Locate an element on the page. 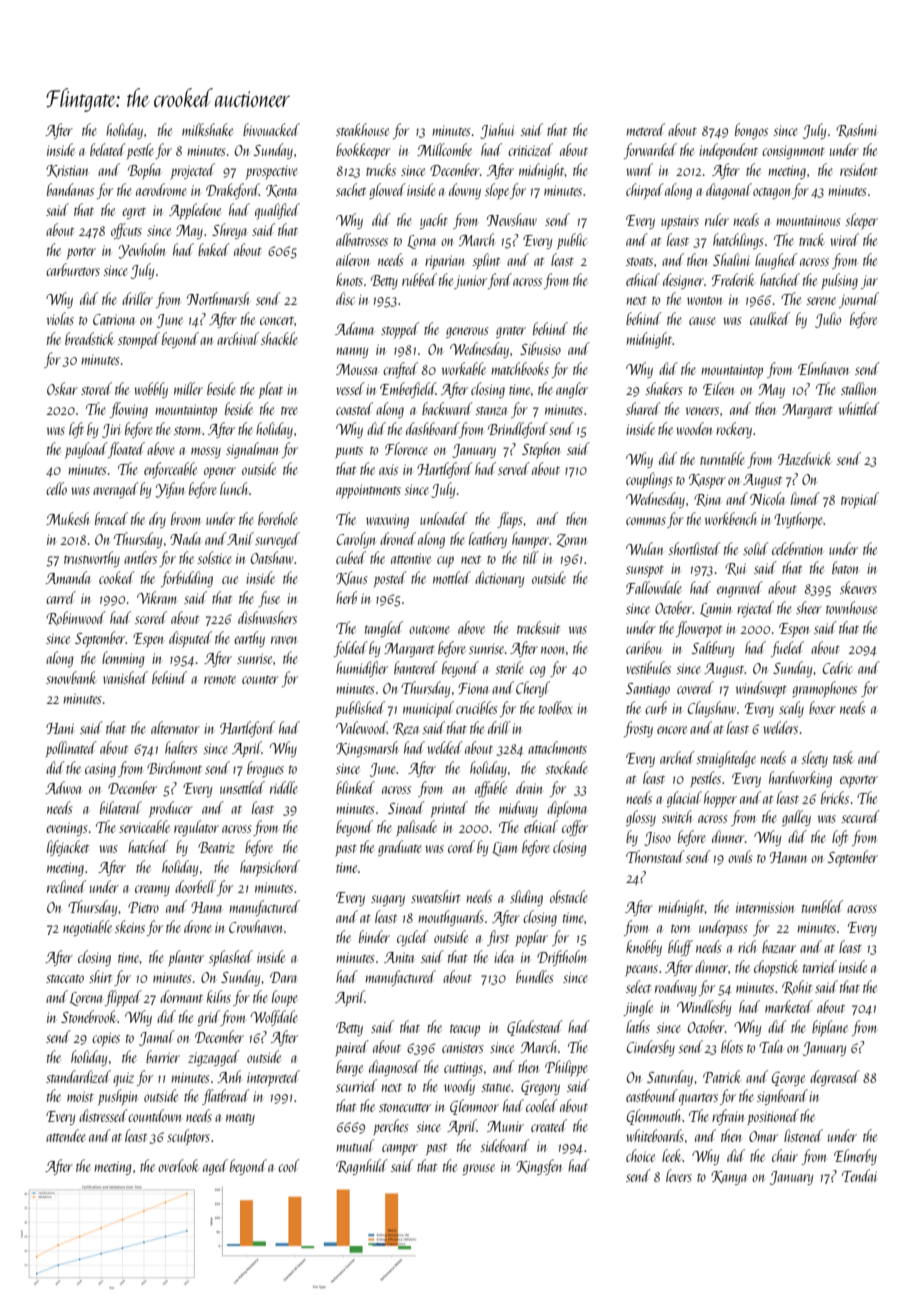  punts is located at coordinates (349, 452).
